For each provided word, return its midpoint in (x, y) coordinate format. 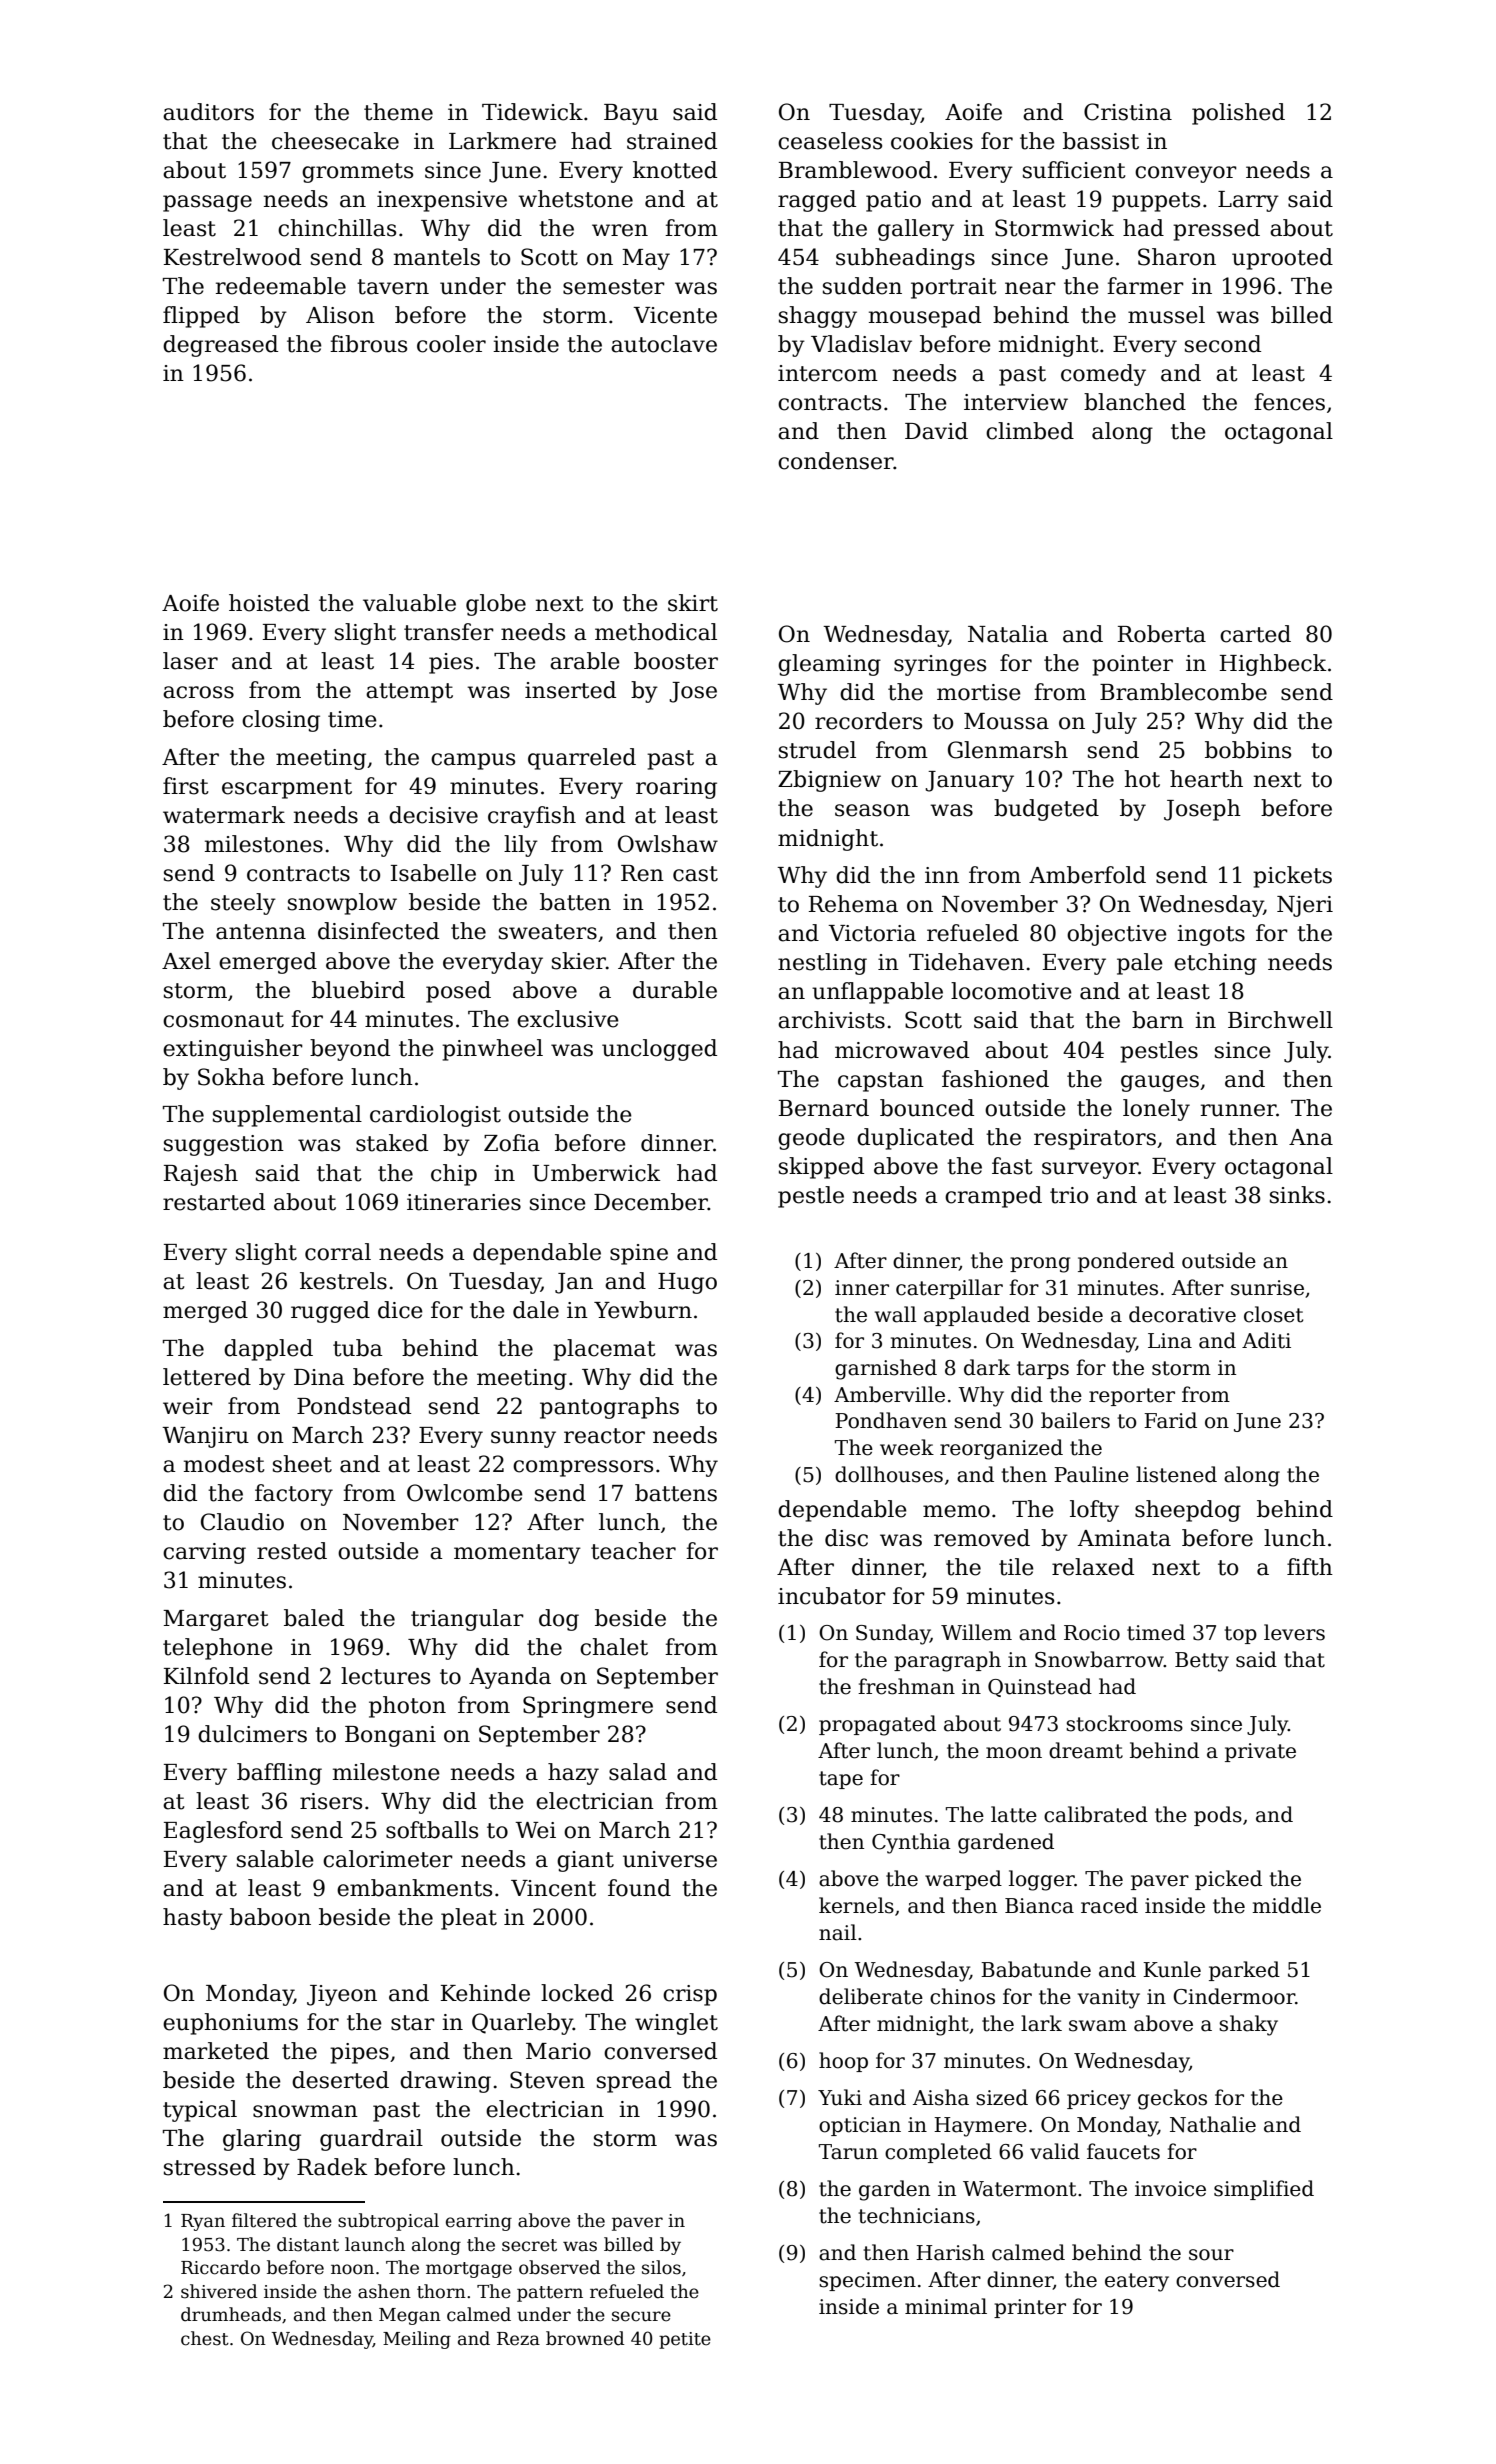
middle (1286, 1905)
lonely (1156, 1110)
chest (205, 2338)
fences (1289, 402)
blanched (1135, 402)
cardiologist (435, 1116)
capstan (881, 1082)
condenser (836, 461)
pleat (469, 1919)
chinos (962, 1996)
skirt (693, 603)
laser (190, 661)
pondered (1126, 1262)
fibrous (368, 344)
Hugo (687, 1283)
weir (188, 1406)
